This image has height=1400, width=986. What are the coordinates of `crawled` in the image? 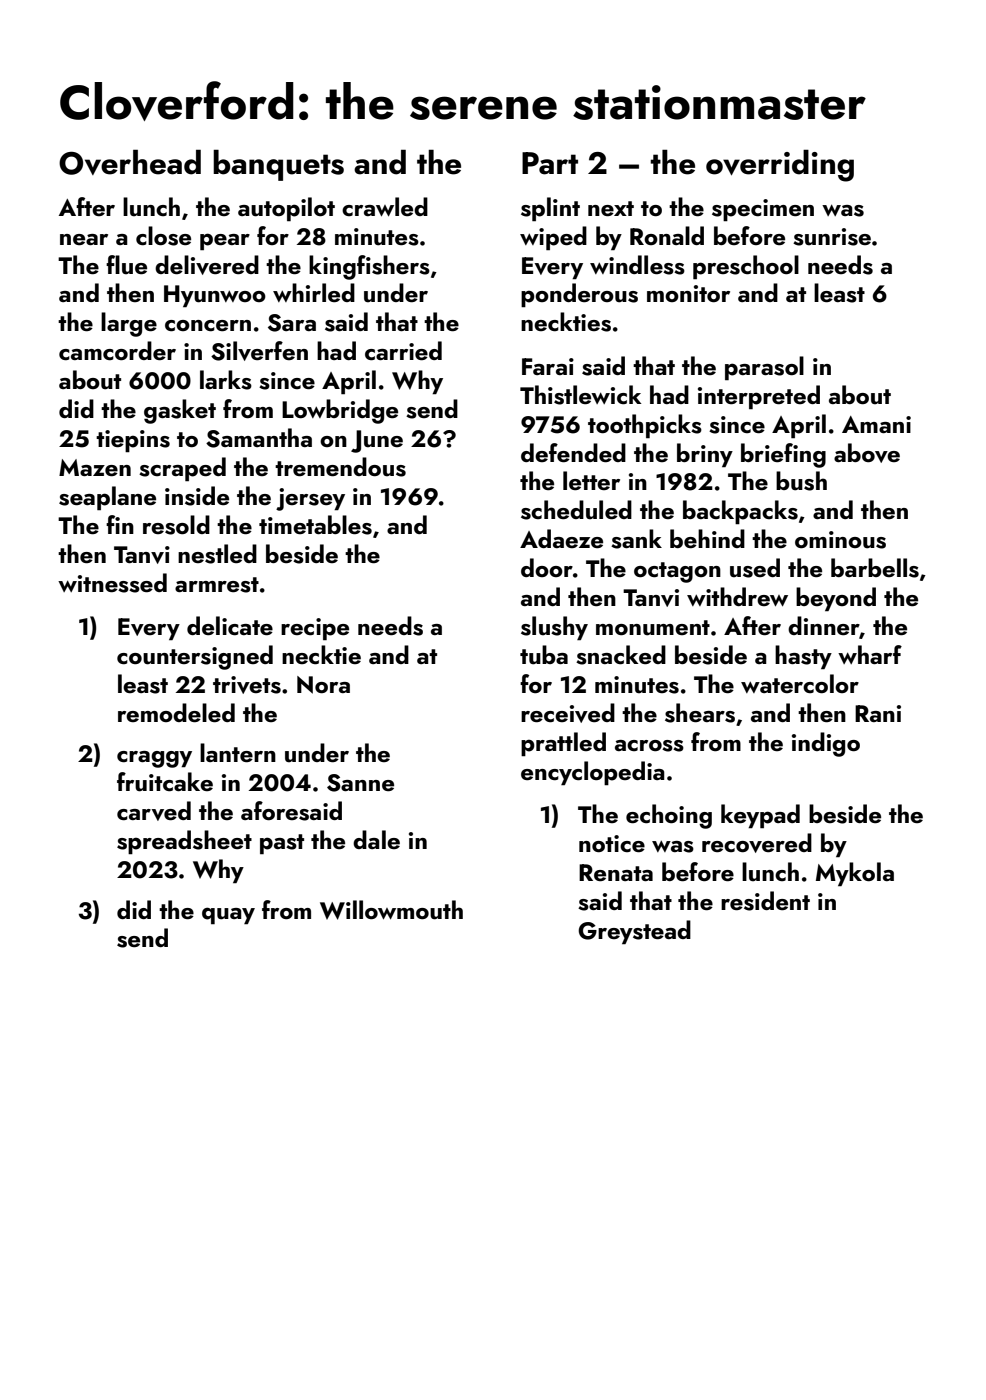 It's located at (385, 206).
